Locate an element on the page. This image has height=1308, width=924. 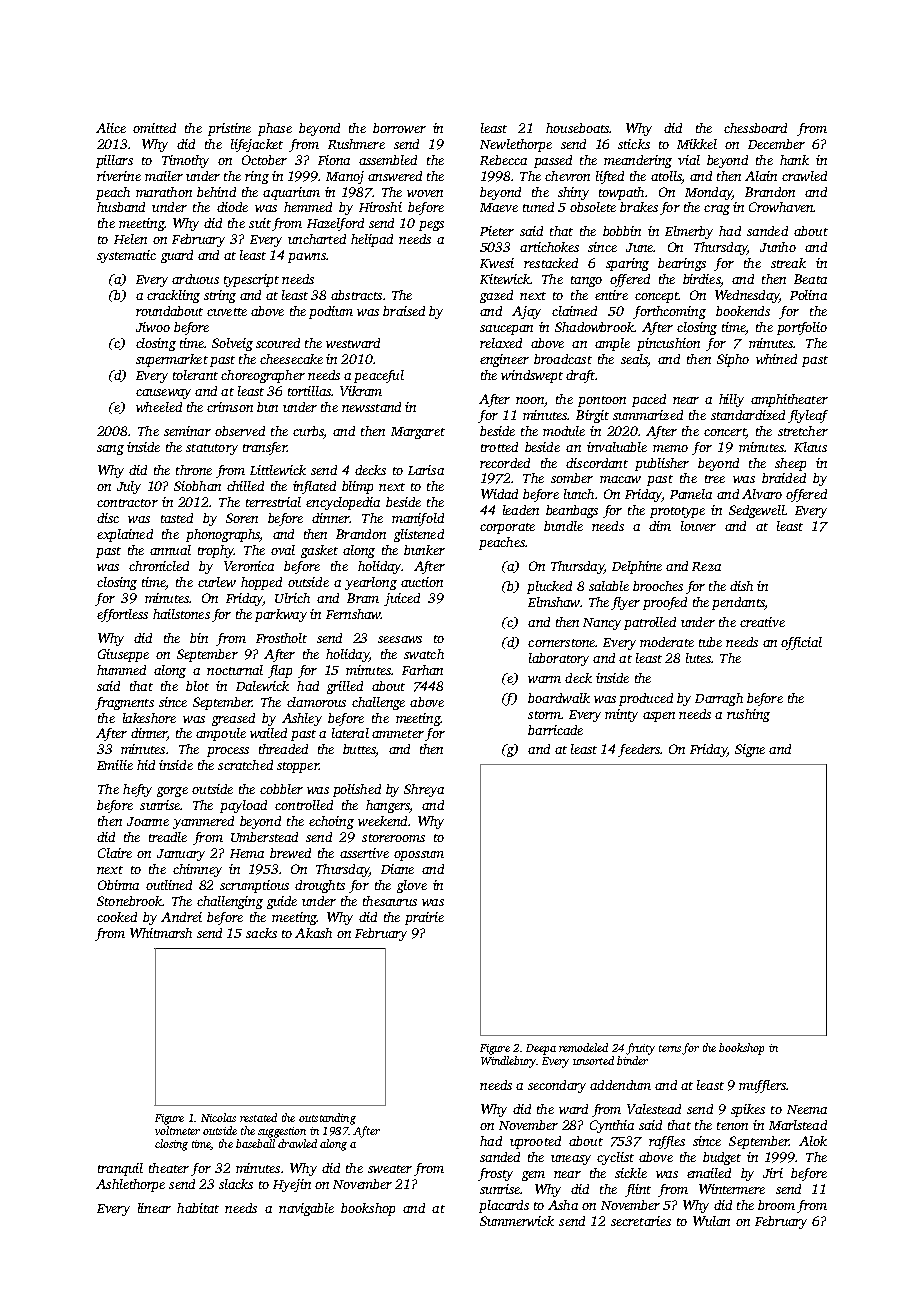
December is located at coordinates (776, 144).
